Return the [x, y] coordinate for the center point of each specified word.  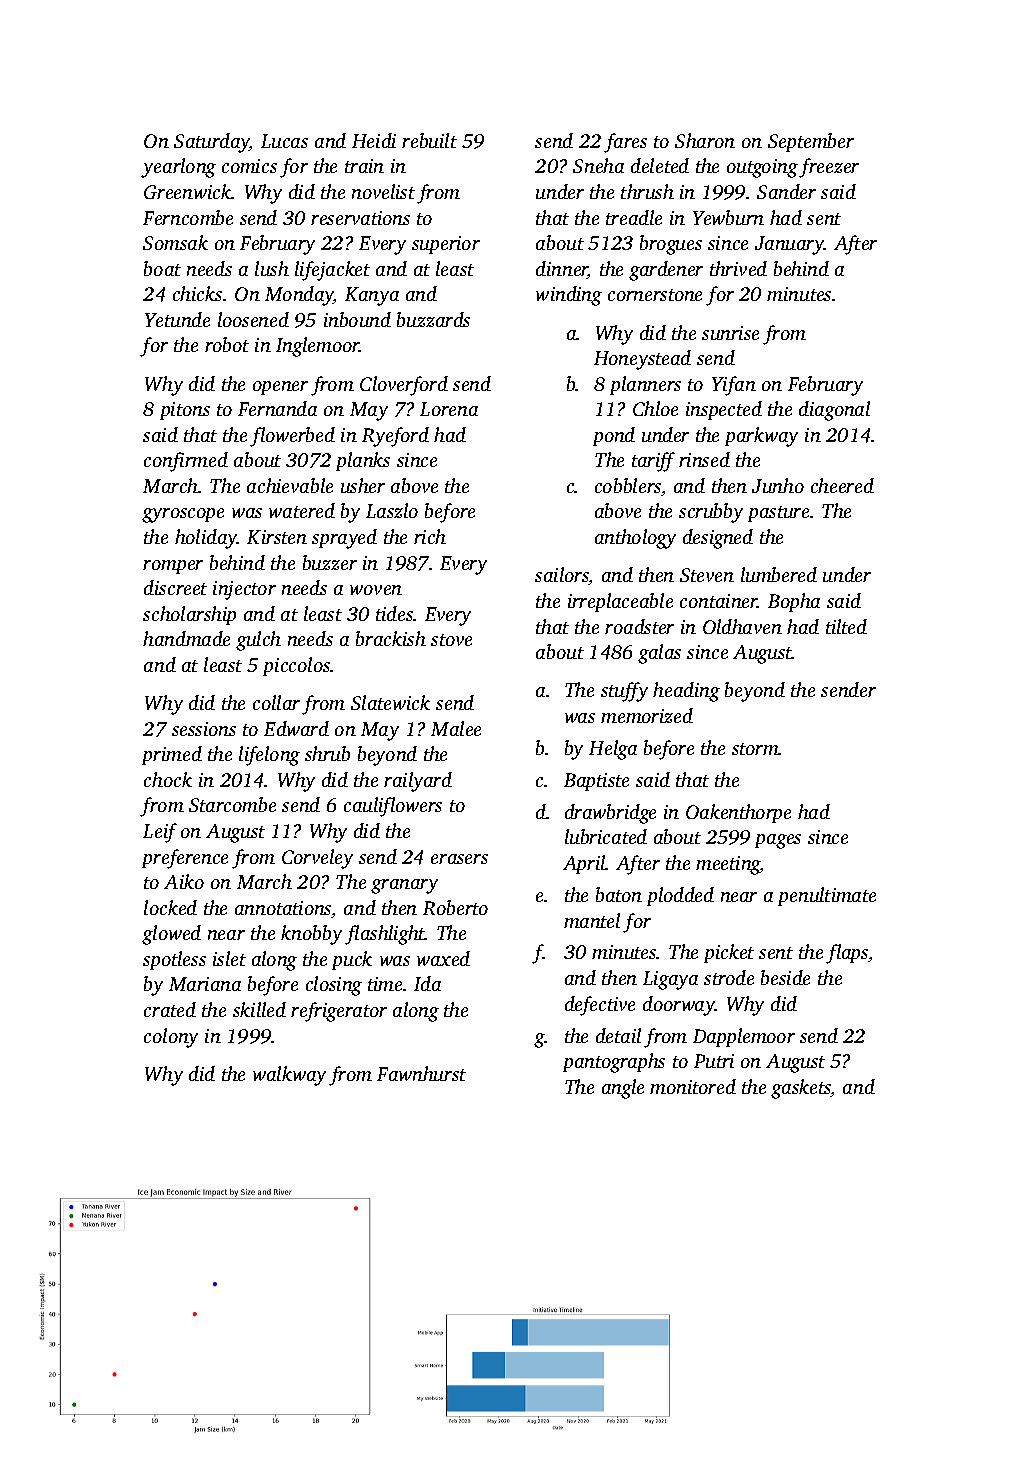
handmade [186, 638]
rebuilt [429, 140]
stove [451, 640]
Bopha [794, 602]
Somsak [175, 242]
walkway [289, 1076]
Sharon [705, 140]
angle [623, 1089]
